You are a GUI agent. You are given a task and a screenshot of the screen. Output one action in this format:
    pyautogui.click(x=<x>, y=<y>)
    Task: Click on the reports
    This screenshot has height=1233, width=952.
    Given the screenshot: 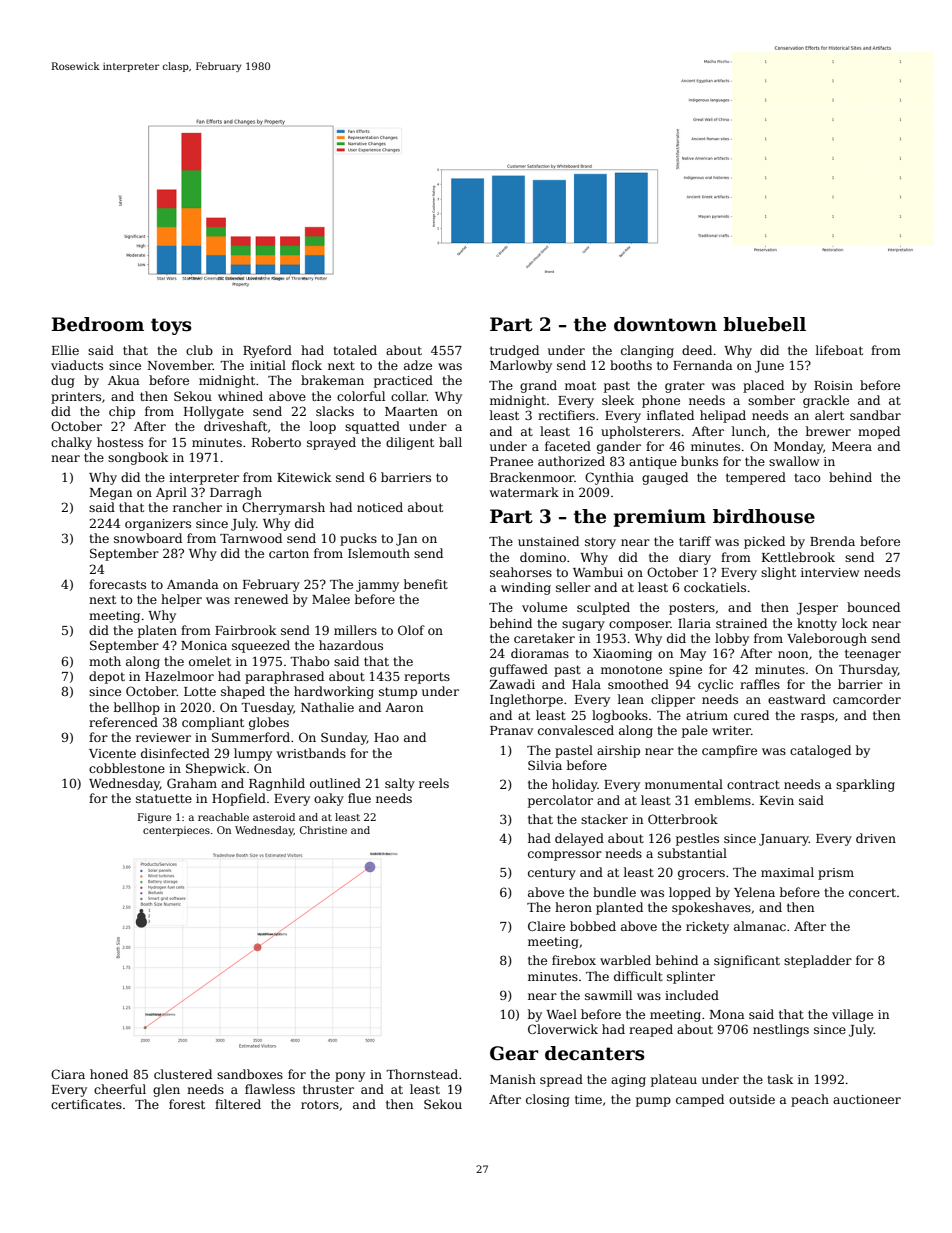 What is the action you would take?
    pyautogui.click(x=427, y=678)
